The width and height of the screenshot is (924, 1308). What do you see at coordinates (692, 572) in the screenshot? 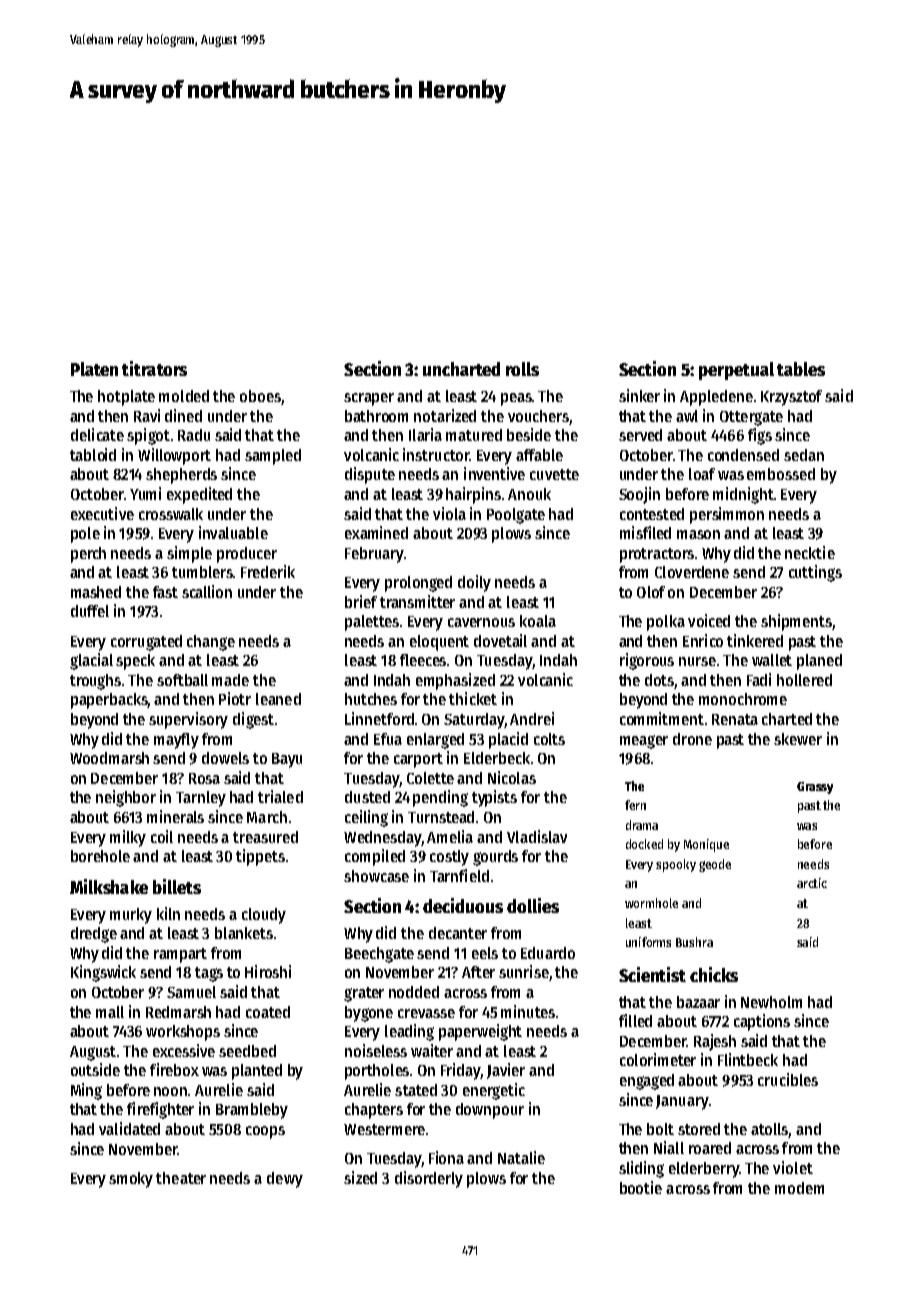
I see `Cloverdene` at bounding box center [692, 572].
